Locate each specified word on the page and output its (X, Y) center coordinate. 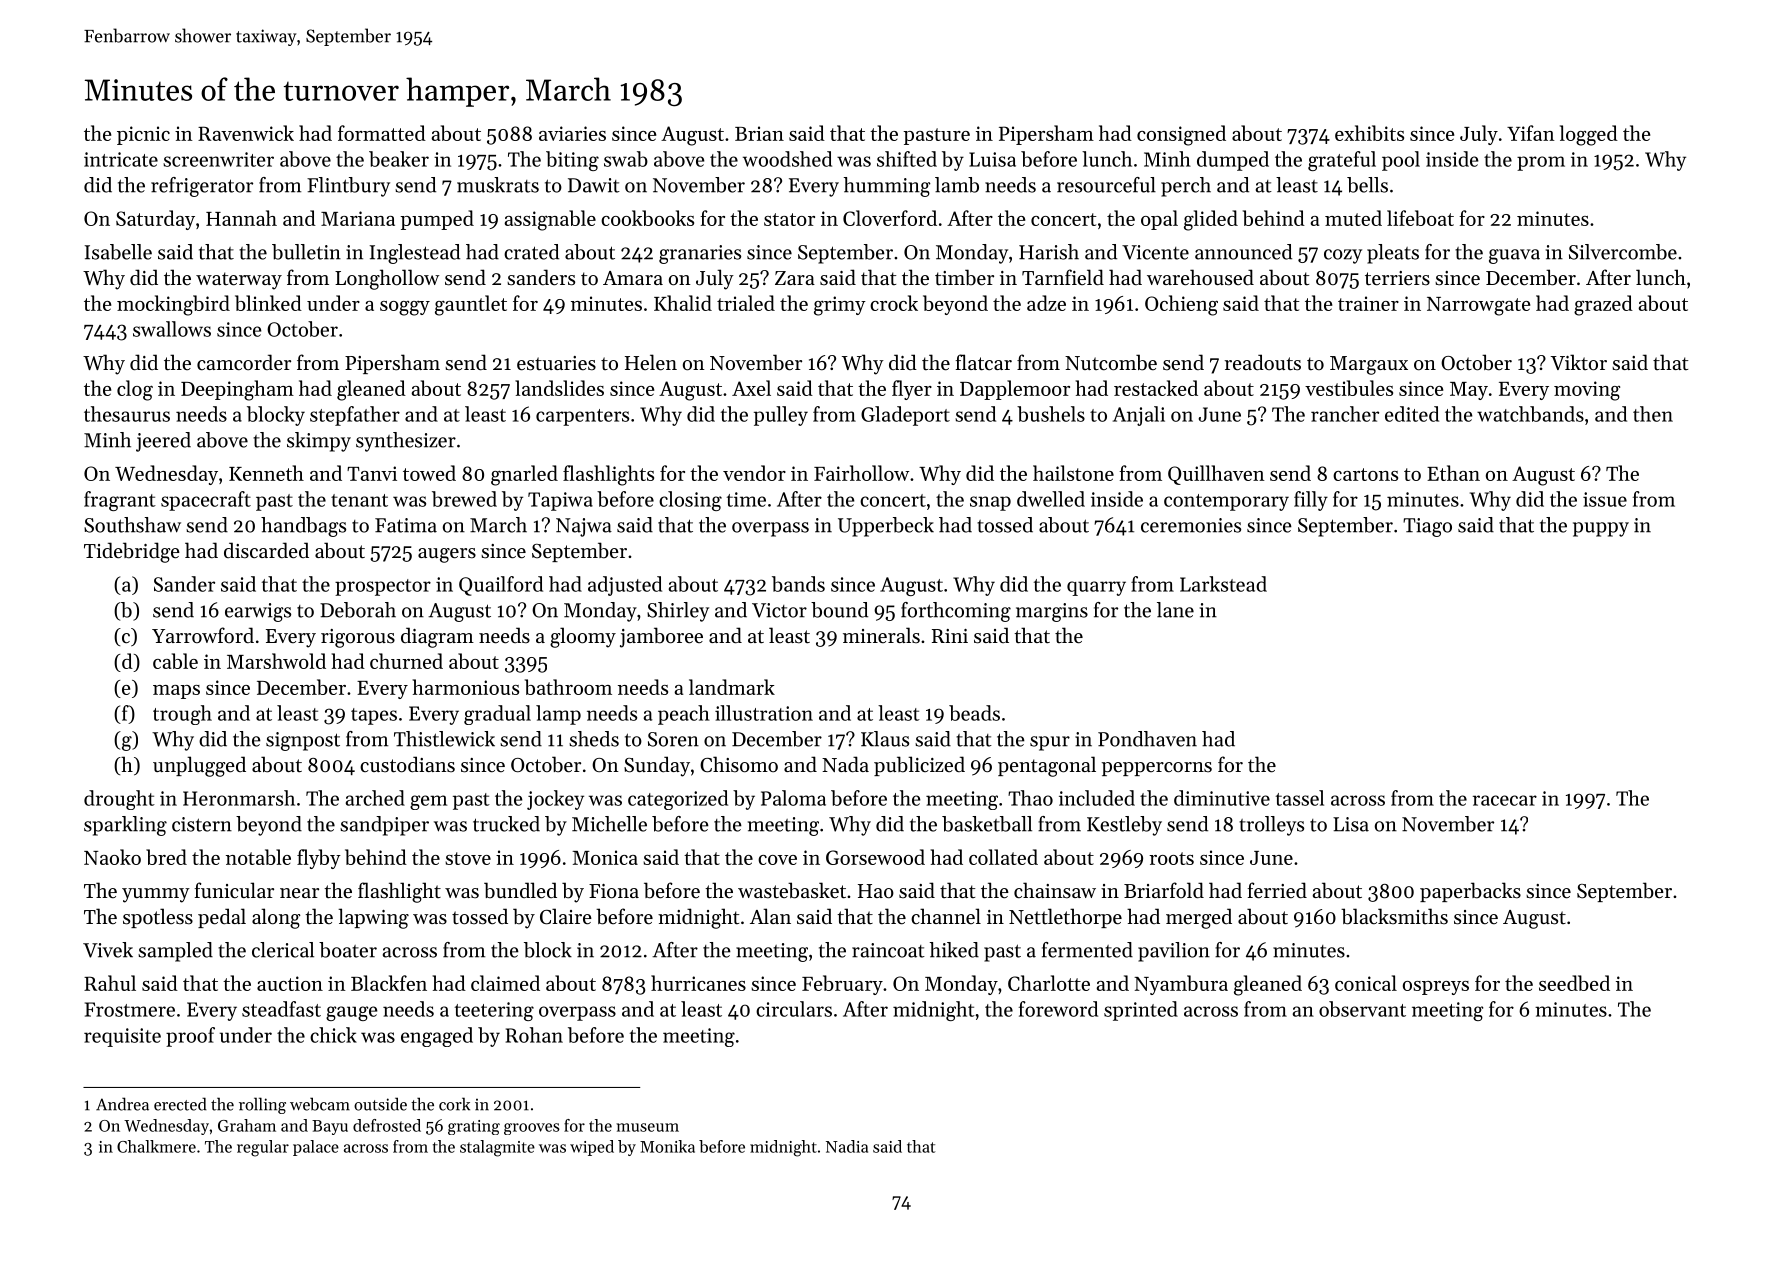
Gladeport (905, 416)
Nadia (847, 1146)
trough (182, 715)
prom (1541, 163)
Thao (1030, 798)
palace (316, 1148)
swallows (172, 329)
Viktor (1579, 362)
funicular (234, 890)
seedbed (1574, 983)
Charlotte (1049, 983)
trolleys (1271, 826)
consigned (1181, 135)
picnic (143, 135)
